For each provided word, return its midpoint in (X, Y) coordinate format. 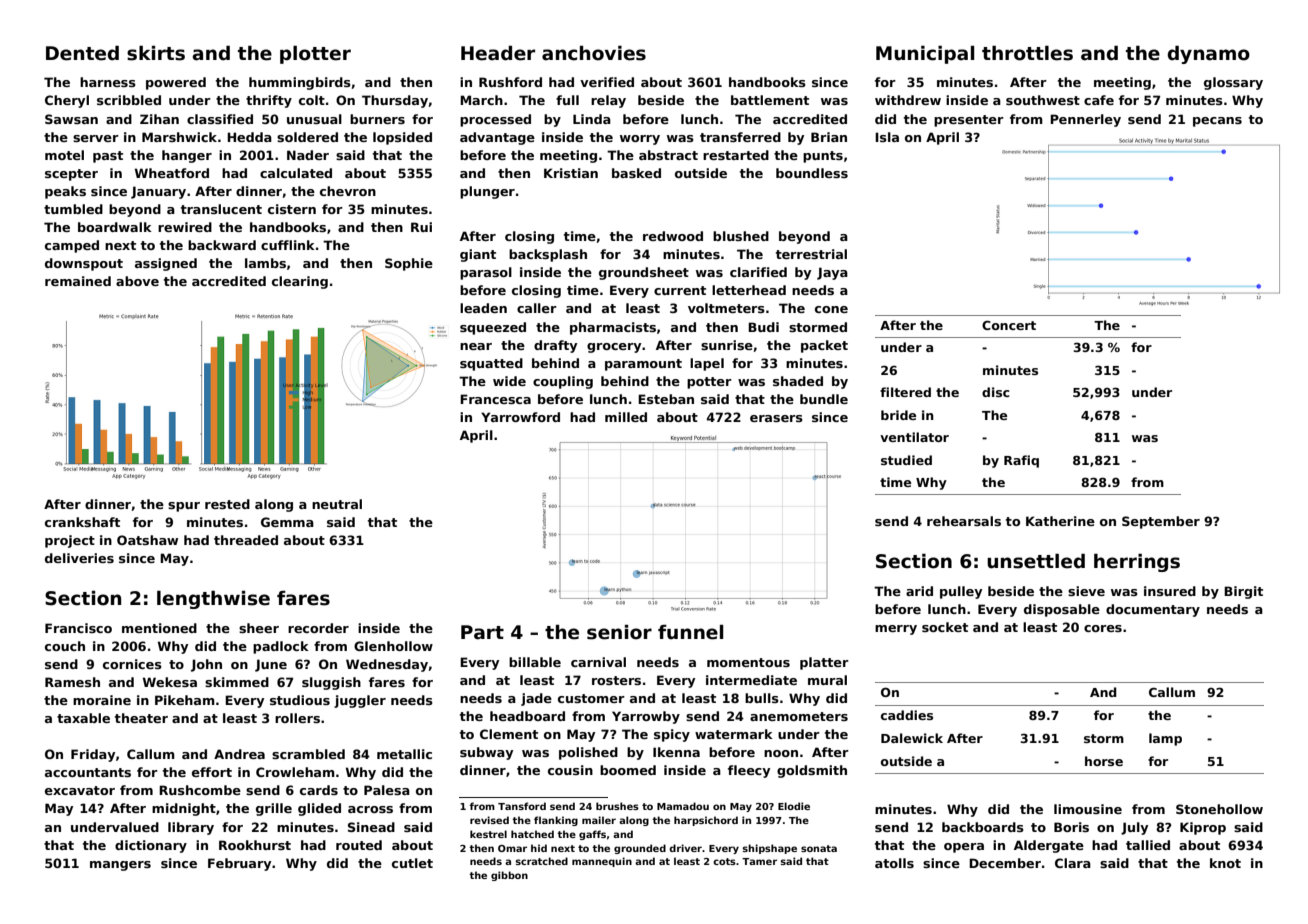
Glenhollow (393, 646)
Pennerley (1085, 120)
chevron (348, 191)
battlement (770, 100)
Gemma (287, 522)
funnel (690, 632)
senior (619, 632)
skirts (156, 53)
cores (1103, 628)
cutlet (412, 863)
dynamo (1209, 55)
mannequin (602, 862)
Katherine (1060, 521)
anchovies (594, 53)
